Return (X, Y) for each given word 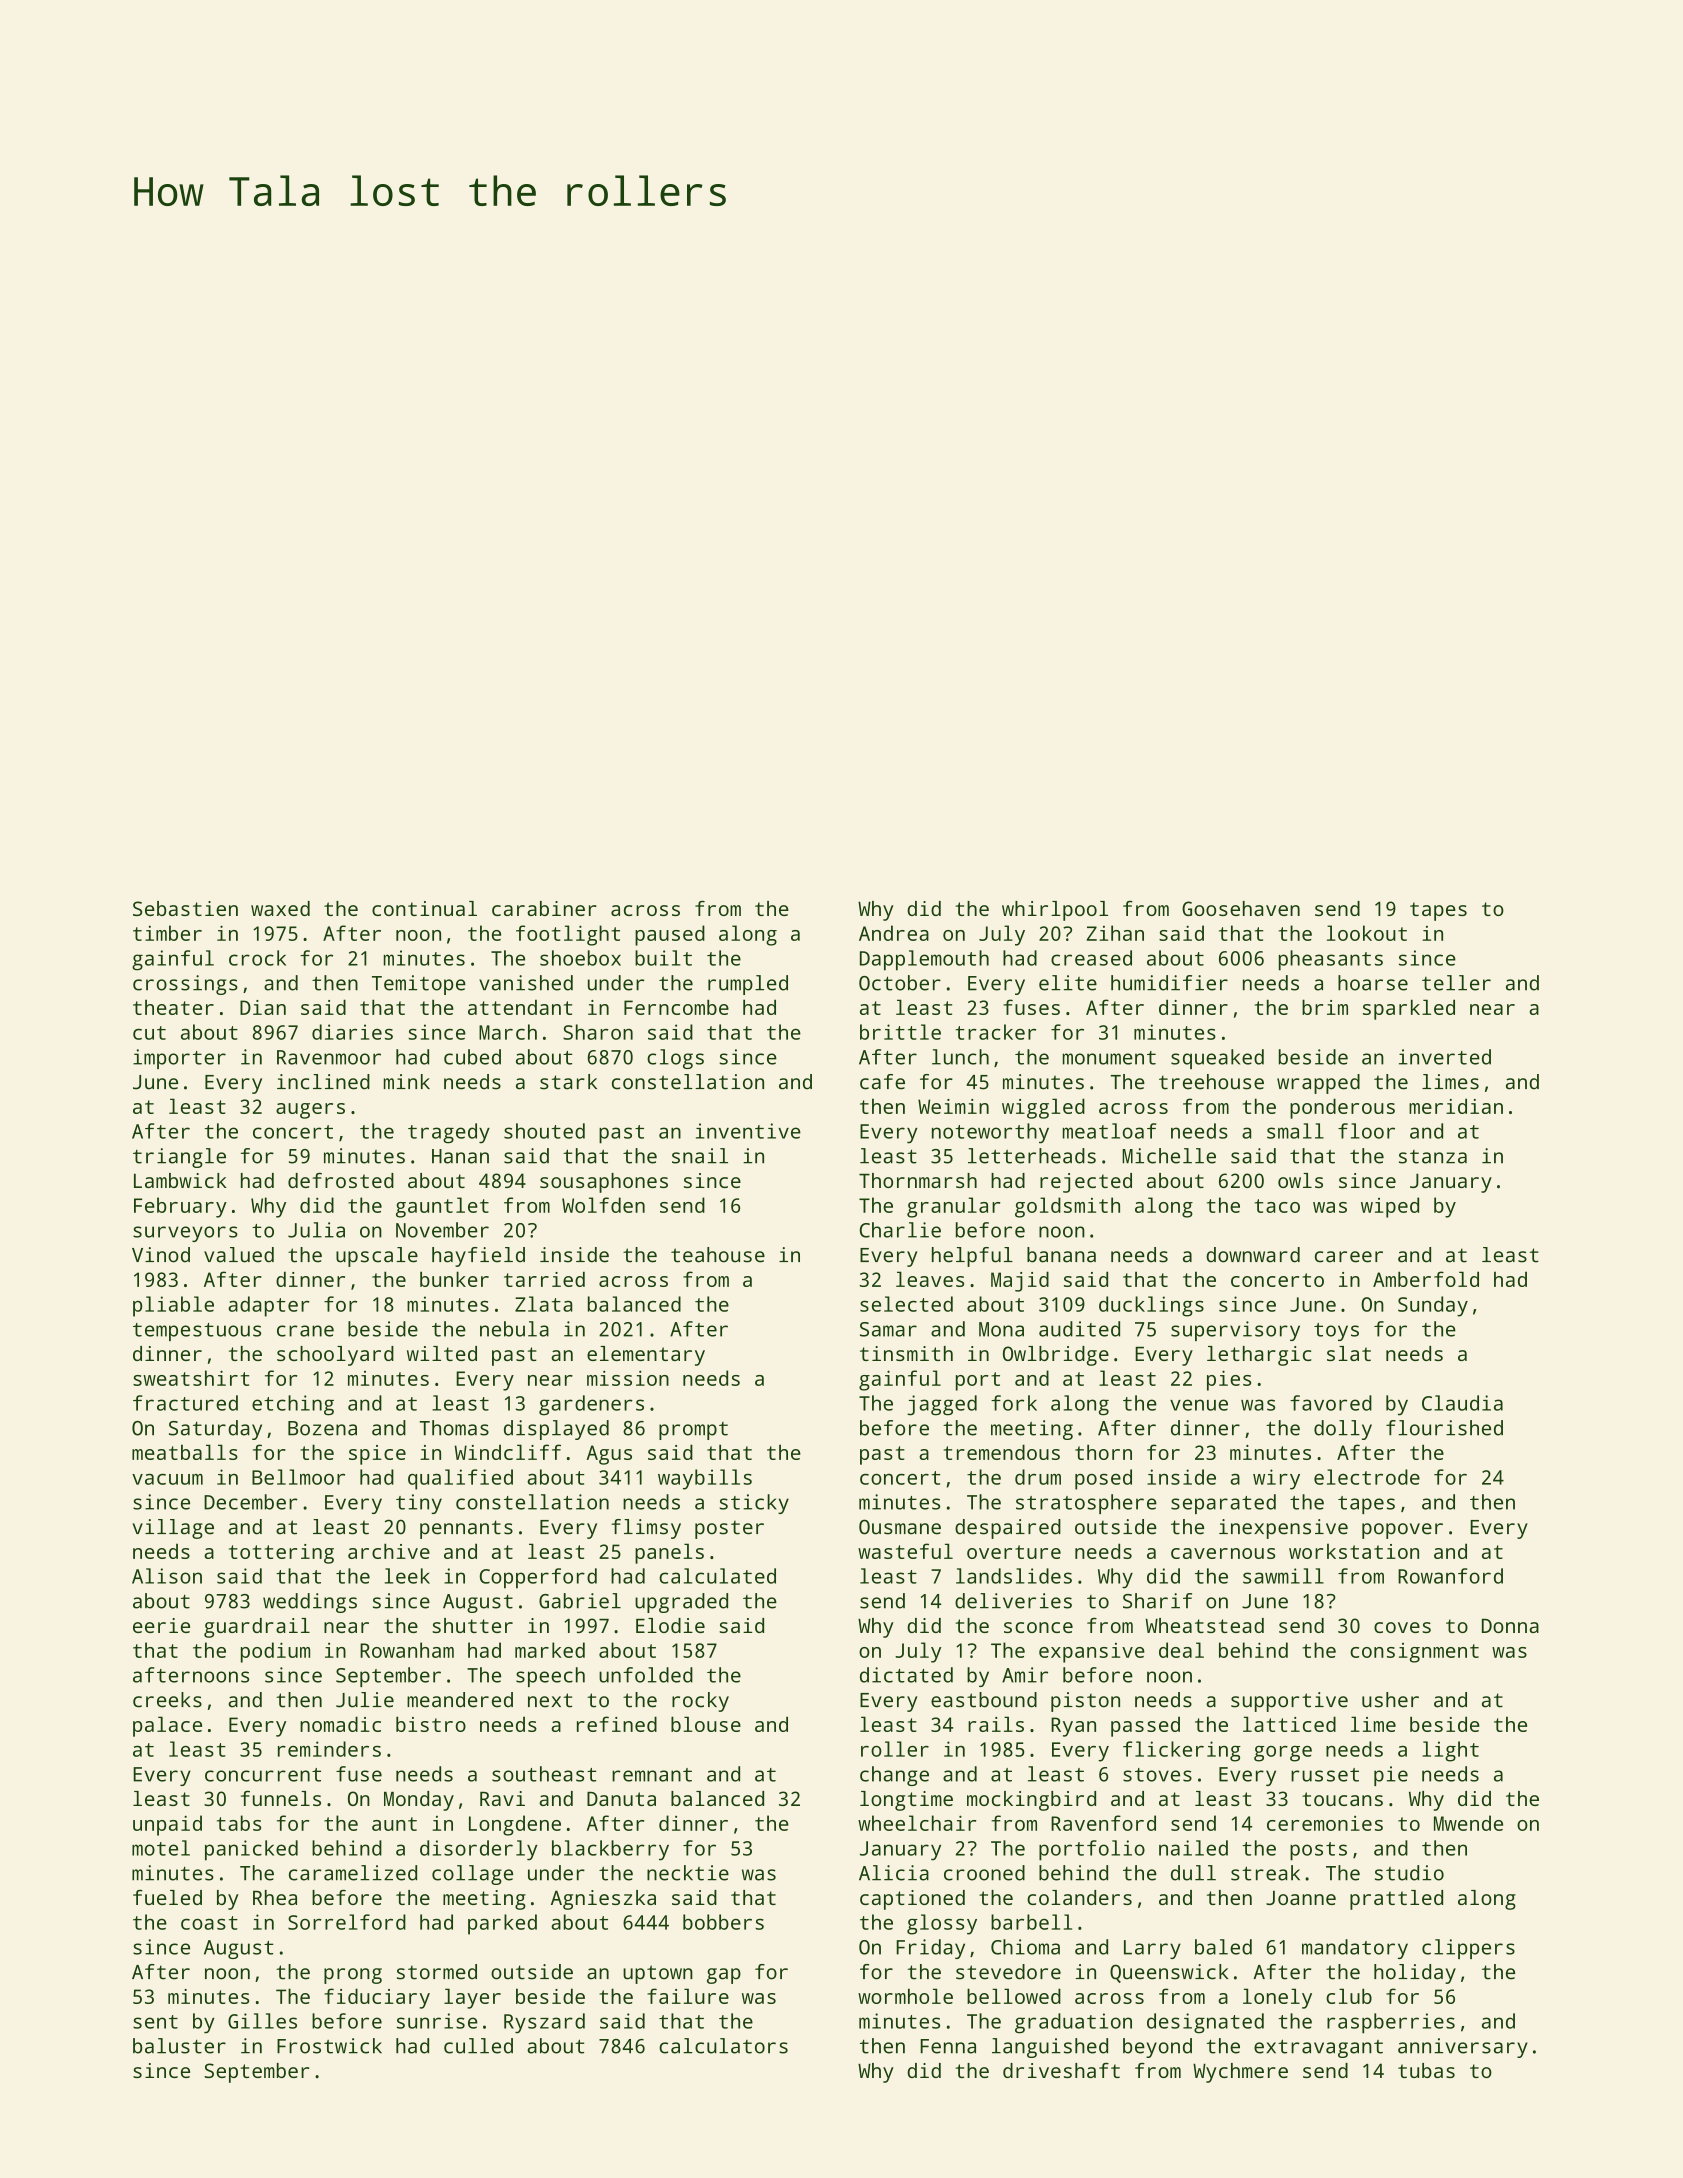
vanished (526, 983)
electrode (1367, 1477)
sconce (1038, 1627)
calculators (723, 2046)
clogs (675, 1059)
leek (407, 1576)
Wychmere (1240, 2073)
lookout (1367, 933)
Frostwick (329, 2046)
